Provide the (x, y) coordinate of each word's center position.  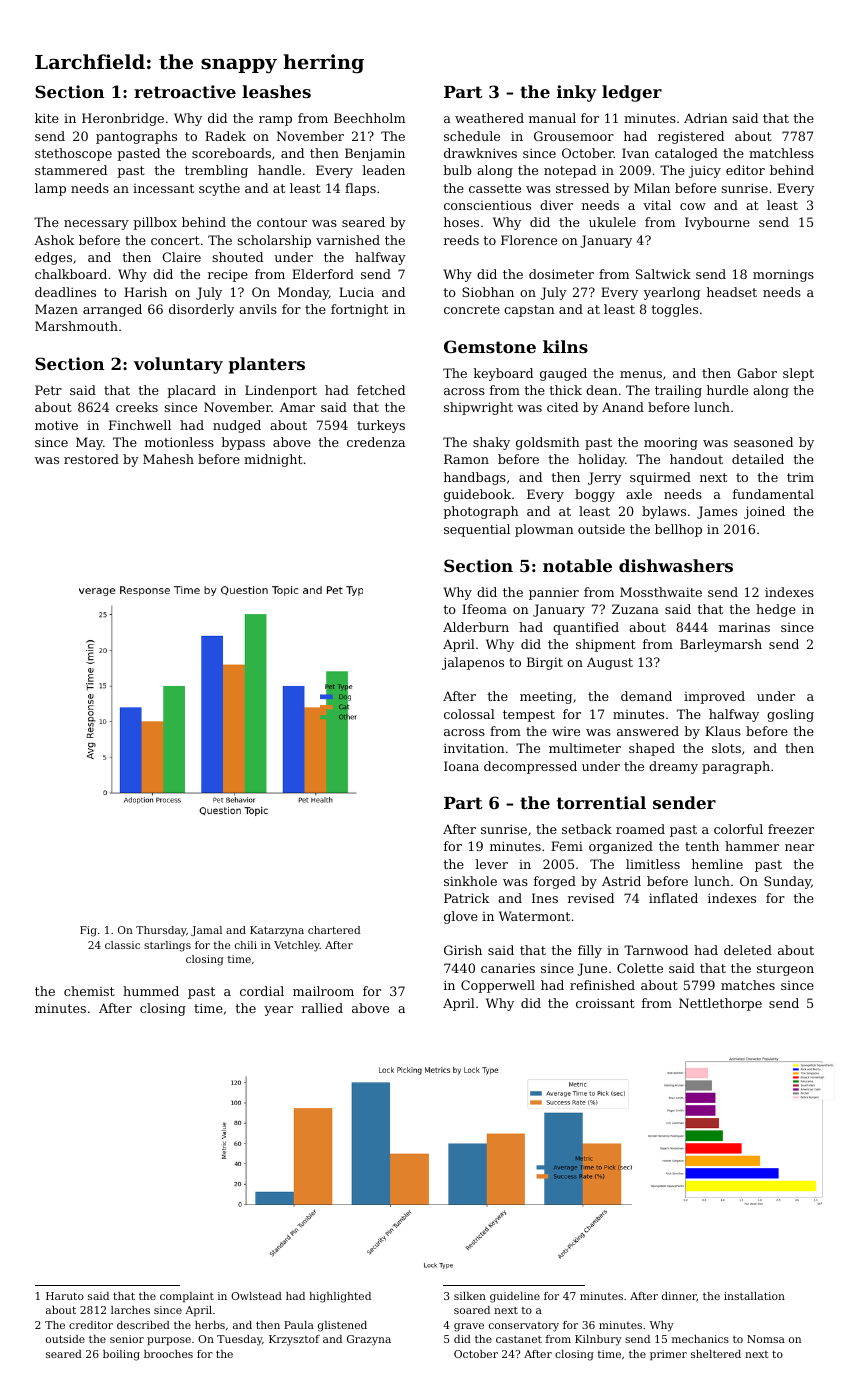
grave (469, 1327)
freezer (791, 829)
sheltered (716, 1354)
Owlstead (256, 1296)
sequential (477, 530)
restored (91, 459)
